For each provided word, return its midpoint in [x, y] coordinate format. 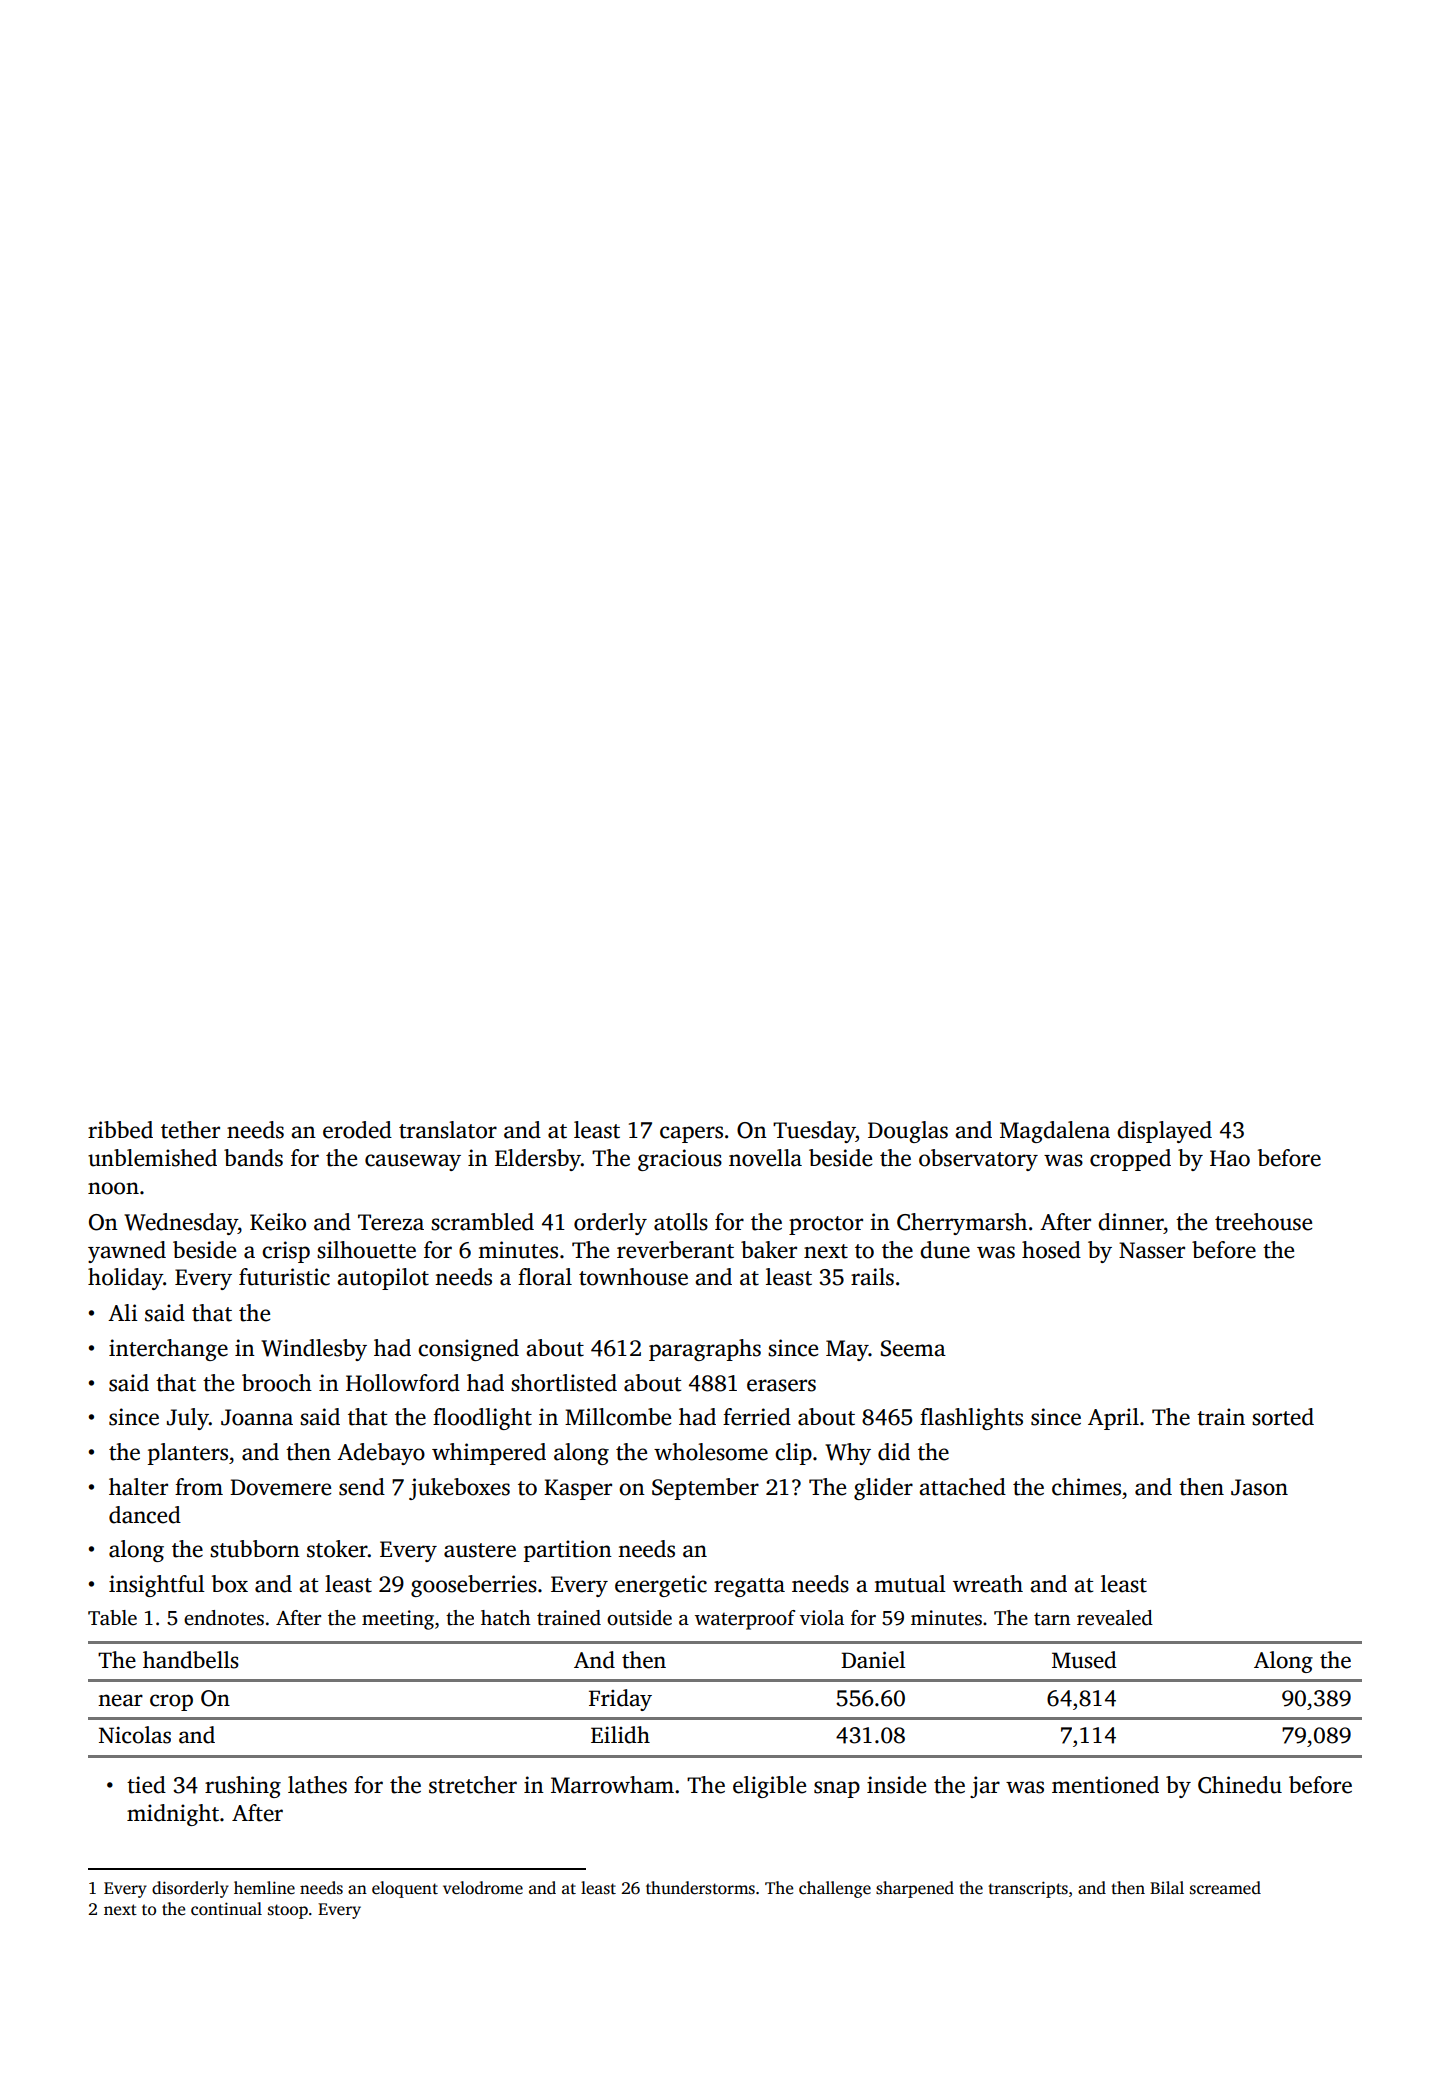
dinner [1131, 1222]
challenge [835, 1889]
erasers [781, 1385]
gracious [680, 1160]
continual [226, 1909]
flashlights [971, 1419]
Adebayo [381, 1454]
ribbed [120, 1130]
